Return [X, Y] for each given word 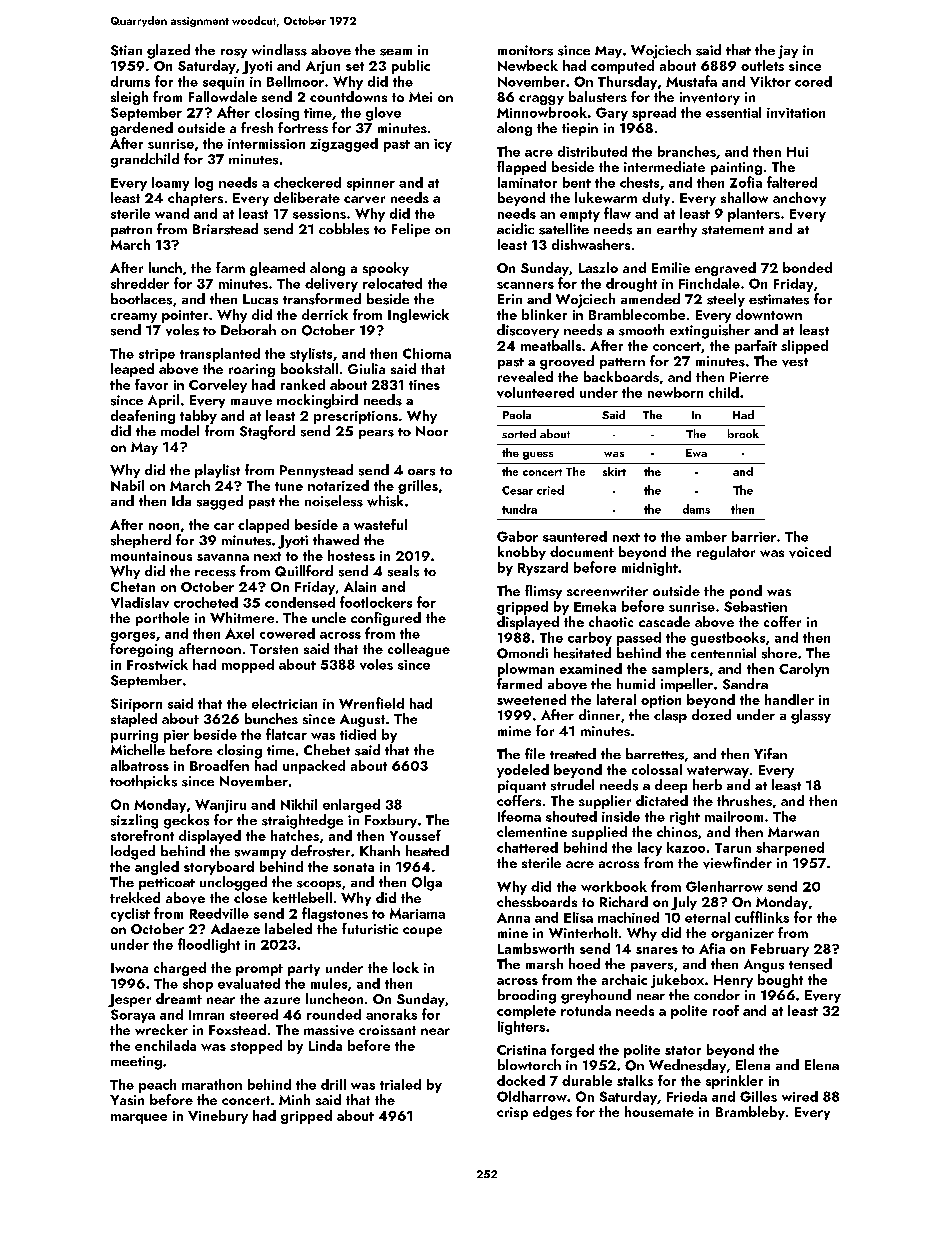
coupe [422, 932]
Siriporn [136, 705]
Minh [294, 1099]
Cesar [517, 490]
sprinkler [734, 1082]
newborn [675, 392]
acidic [515, 228]
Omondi [522, 653]
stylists [311, 355]
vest [795, 362]
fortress [303, 127]
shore [779, 653]
